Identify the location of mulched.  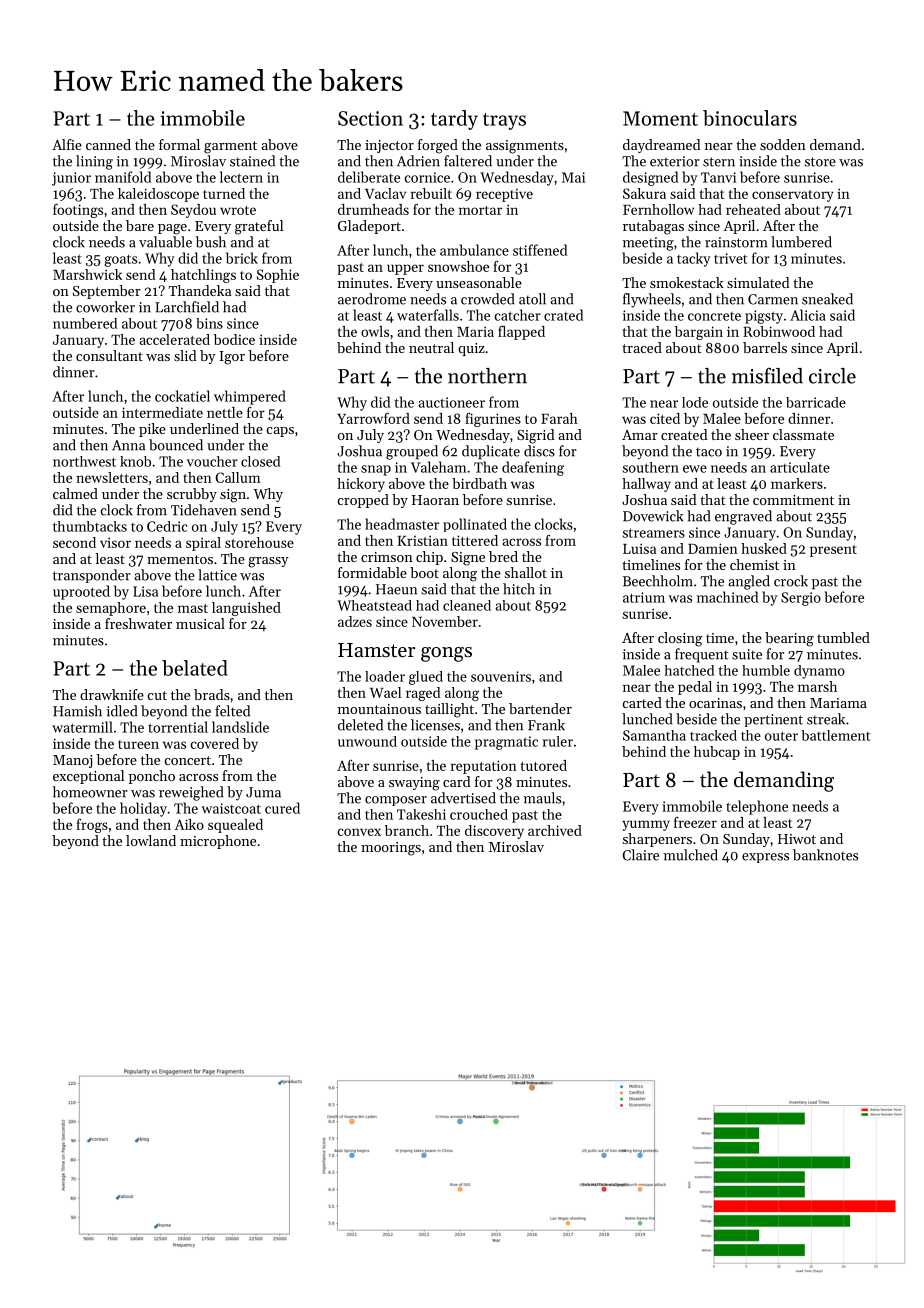
(691, 855).
